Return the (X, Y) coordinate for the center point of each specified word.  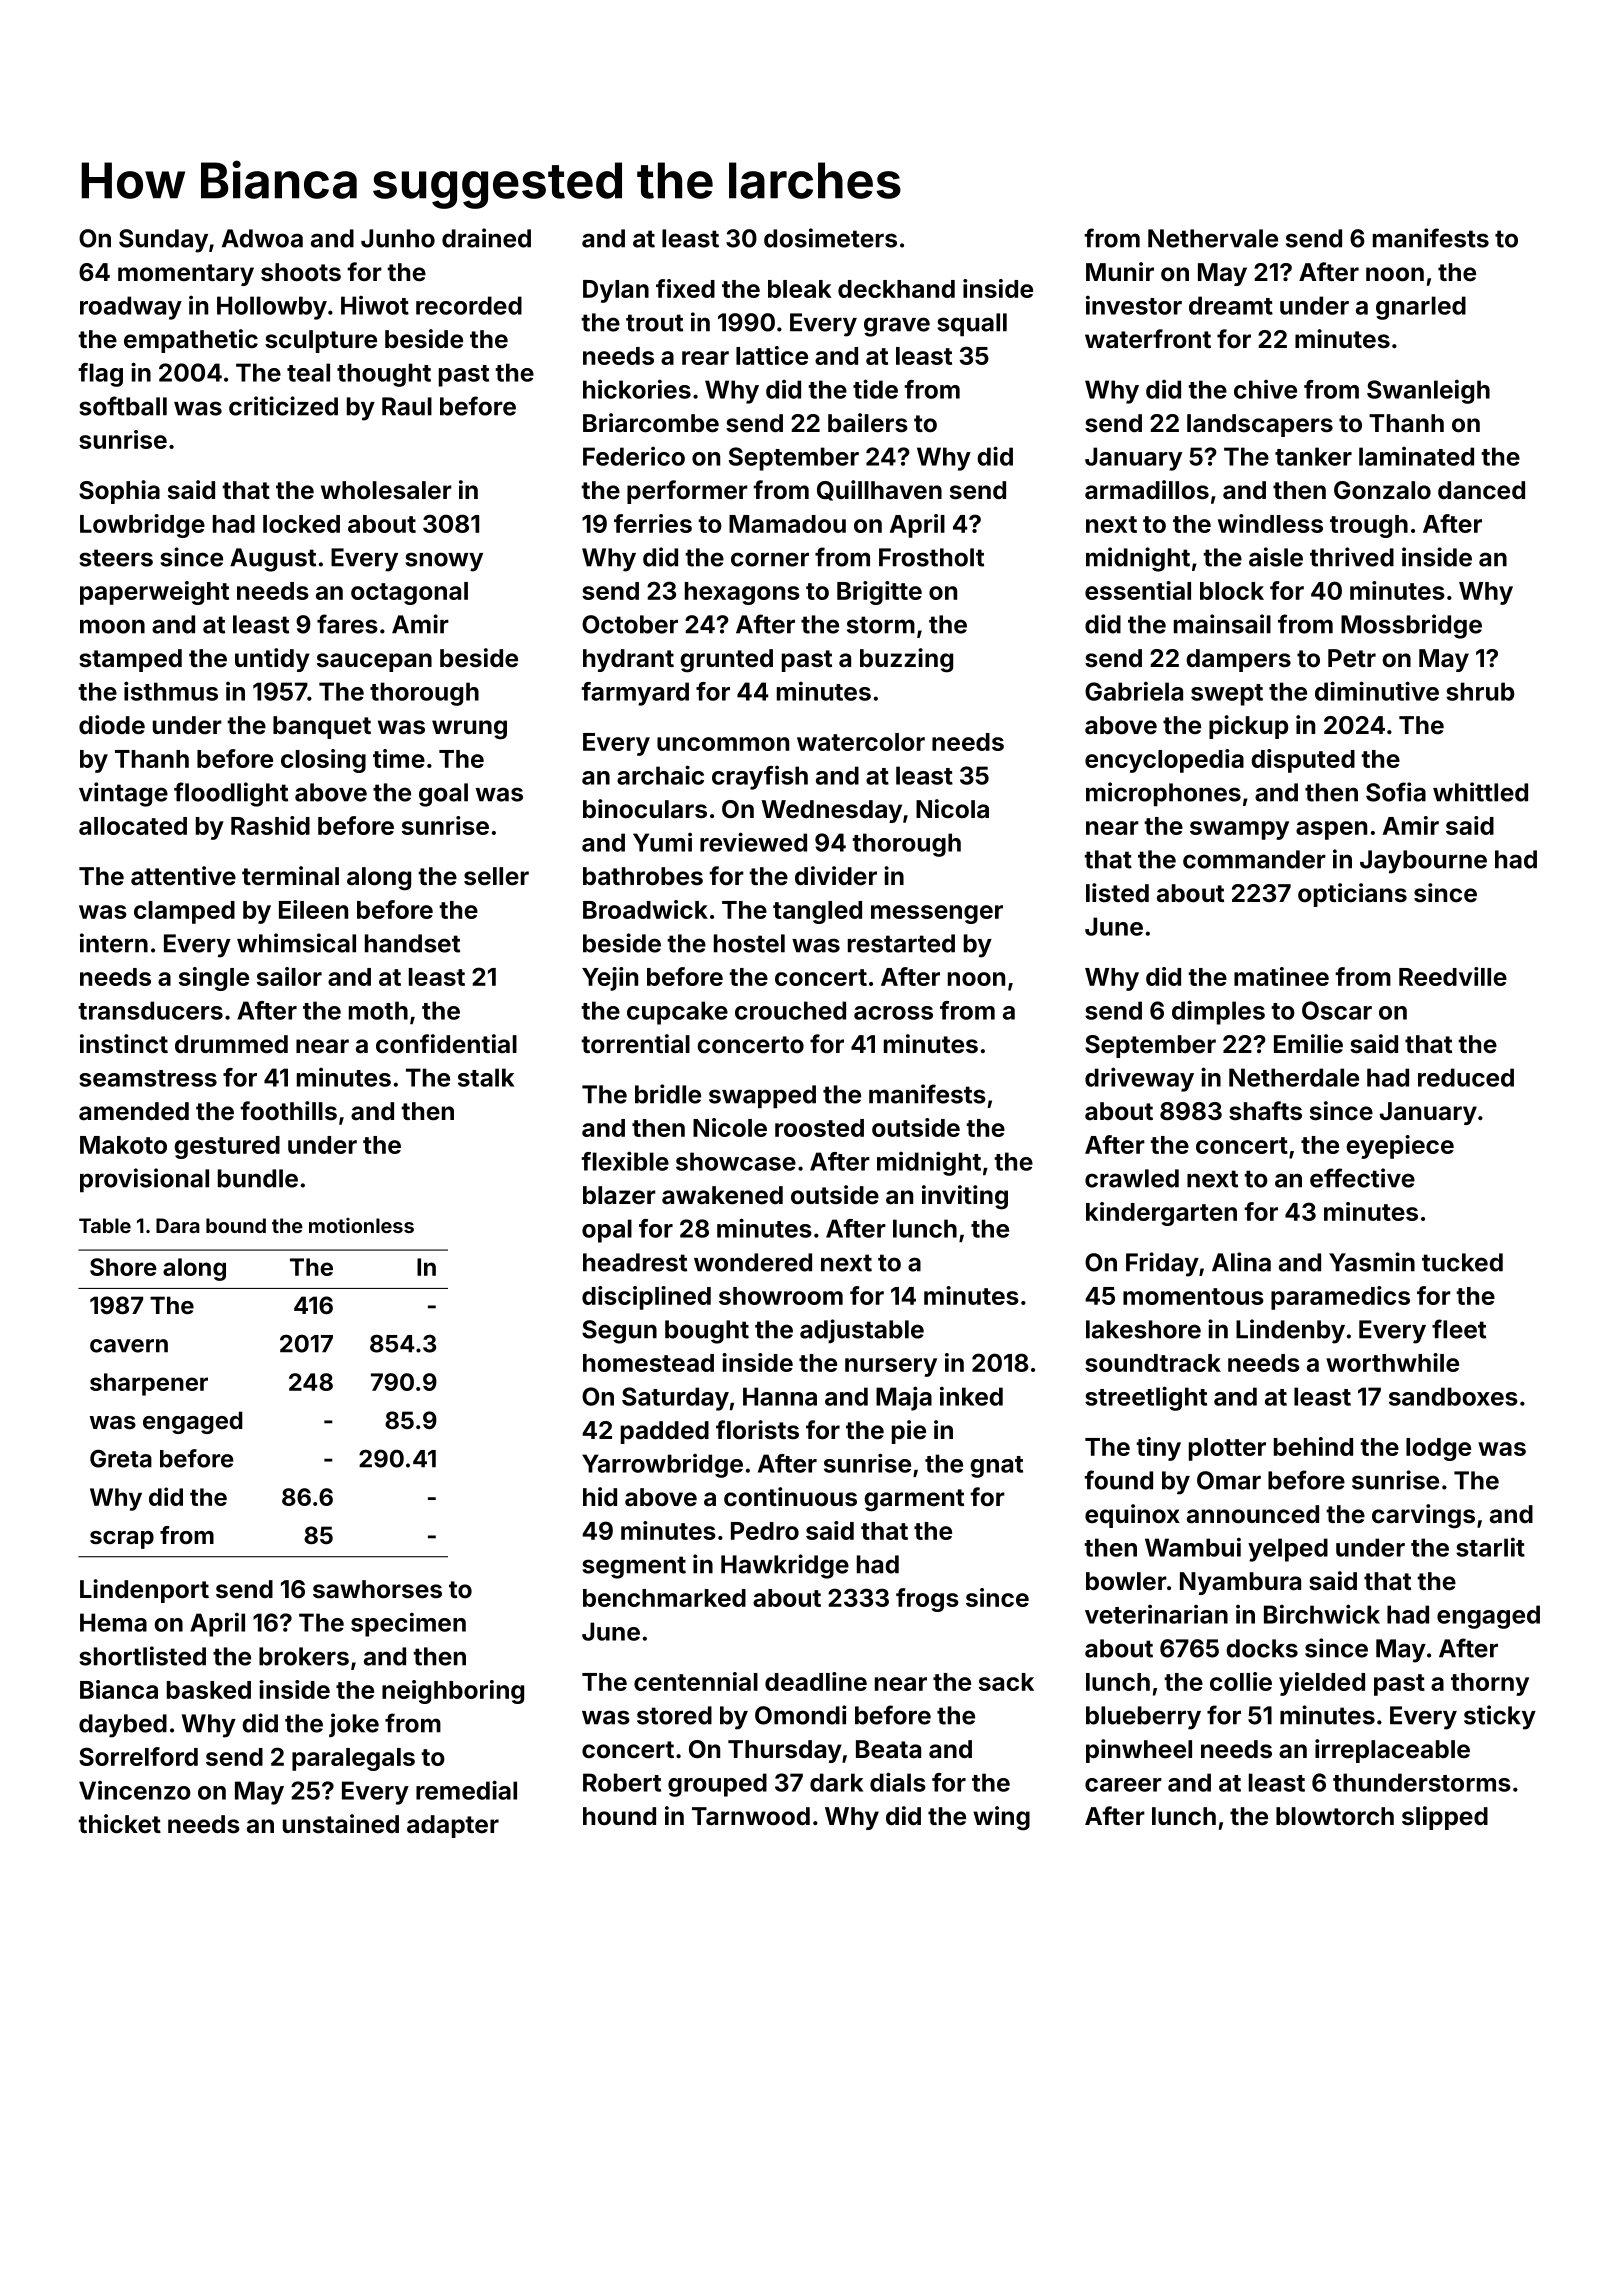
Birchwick (1322, 1614)
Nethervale (1213, 238)
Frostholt (931, 557)
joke (354, 1725)
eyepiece (1400, 1147)
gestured (227, 1147)
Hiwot (375, 305)
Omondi (801, 1715)
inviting (965, 1197)
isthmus (171, 691)
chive (1265, 389)
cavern (129, 1346)
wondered (753, 1262)
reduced (1466, 1077)
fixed (685, 288)
